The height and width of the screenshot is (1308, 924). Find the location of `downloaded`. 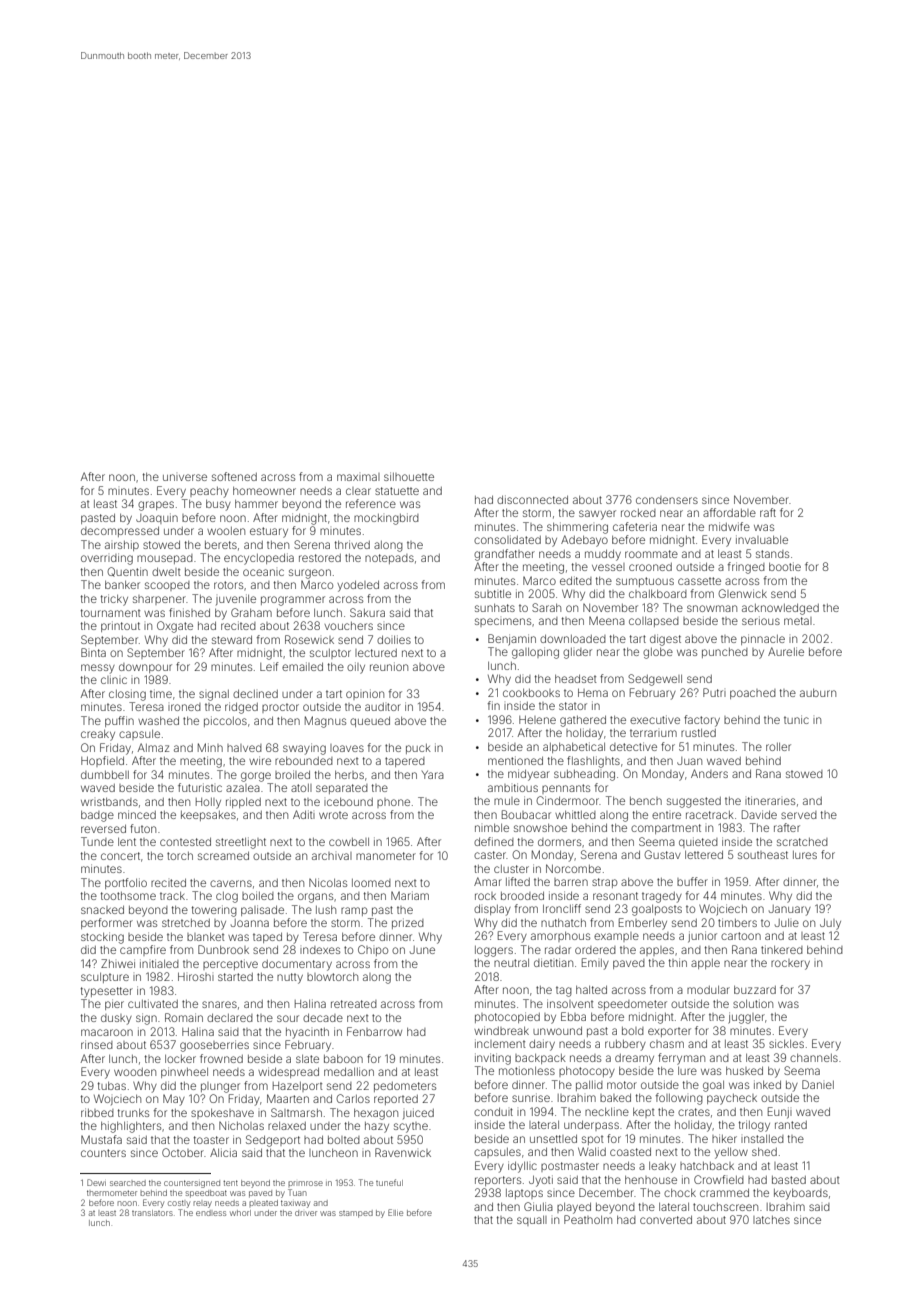

downloaded is located at coordinates (573, 639).
